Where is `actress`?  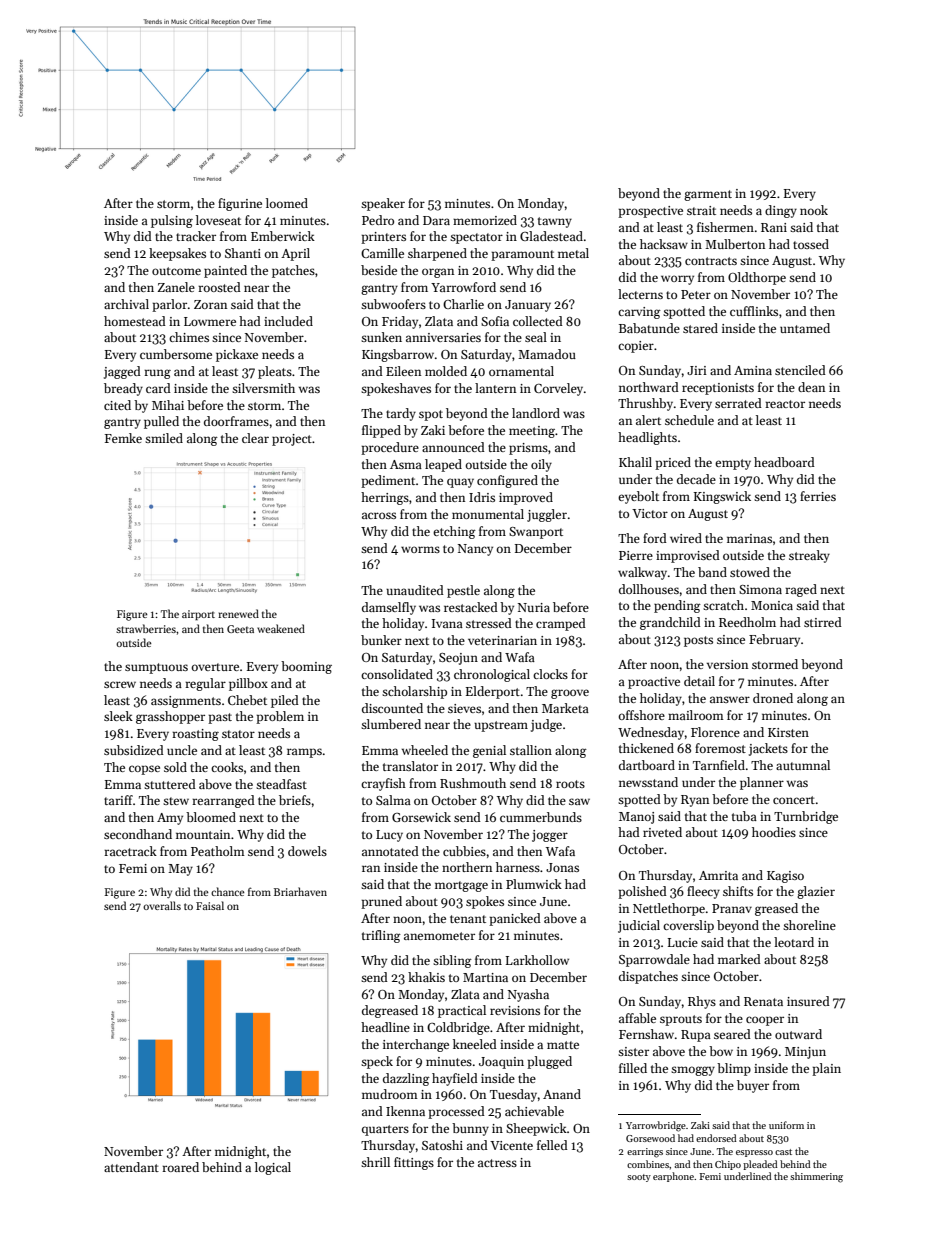
actress is located at coordinates (497, 1163).
